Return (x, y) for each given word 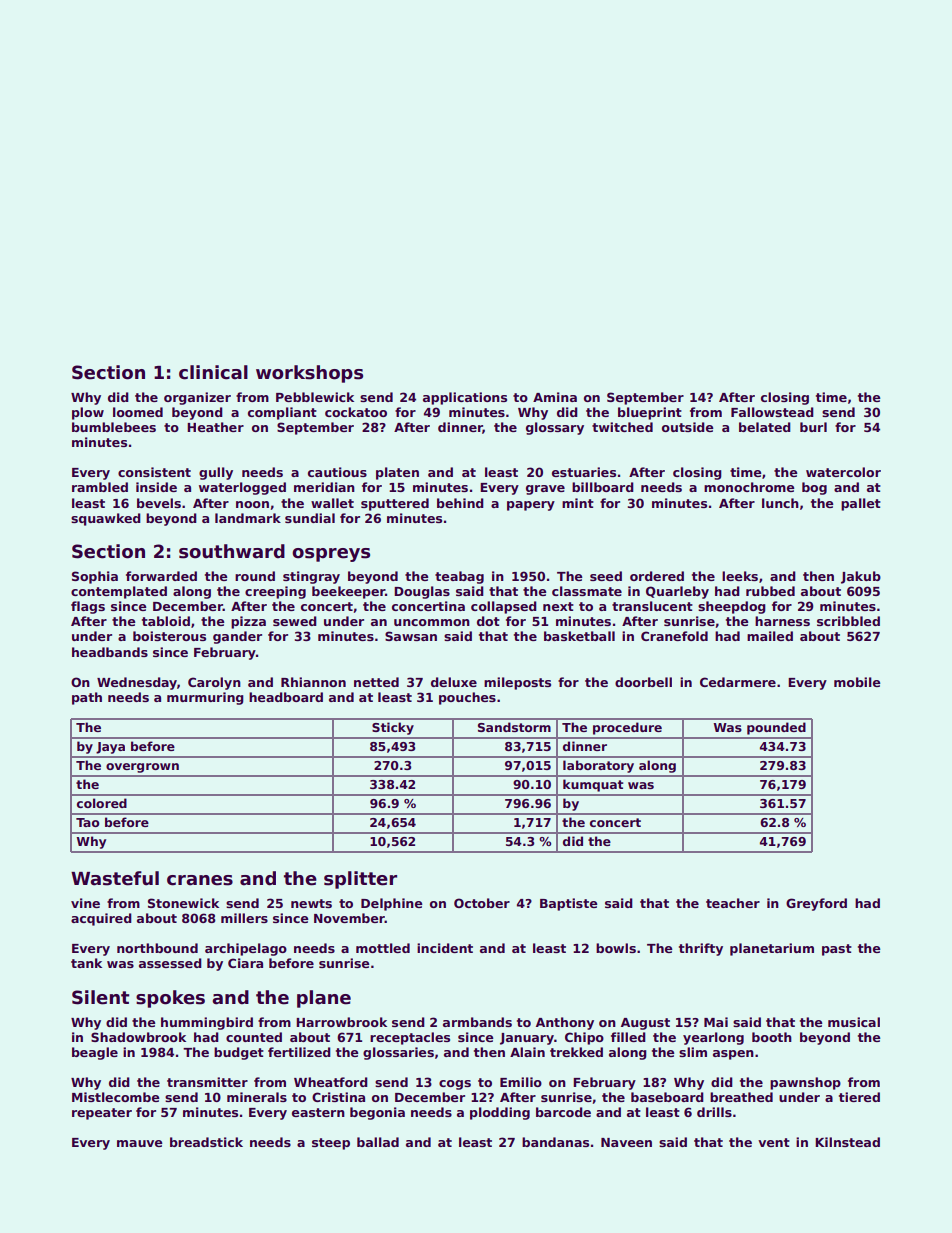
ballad (378, 1142)
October (482, 903)
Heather (215, 427)
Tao (87, 822)
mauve (139, 1143)
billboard (603, 487)
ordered (657, 576)
